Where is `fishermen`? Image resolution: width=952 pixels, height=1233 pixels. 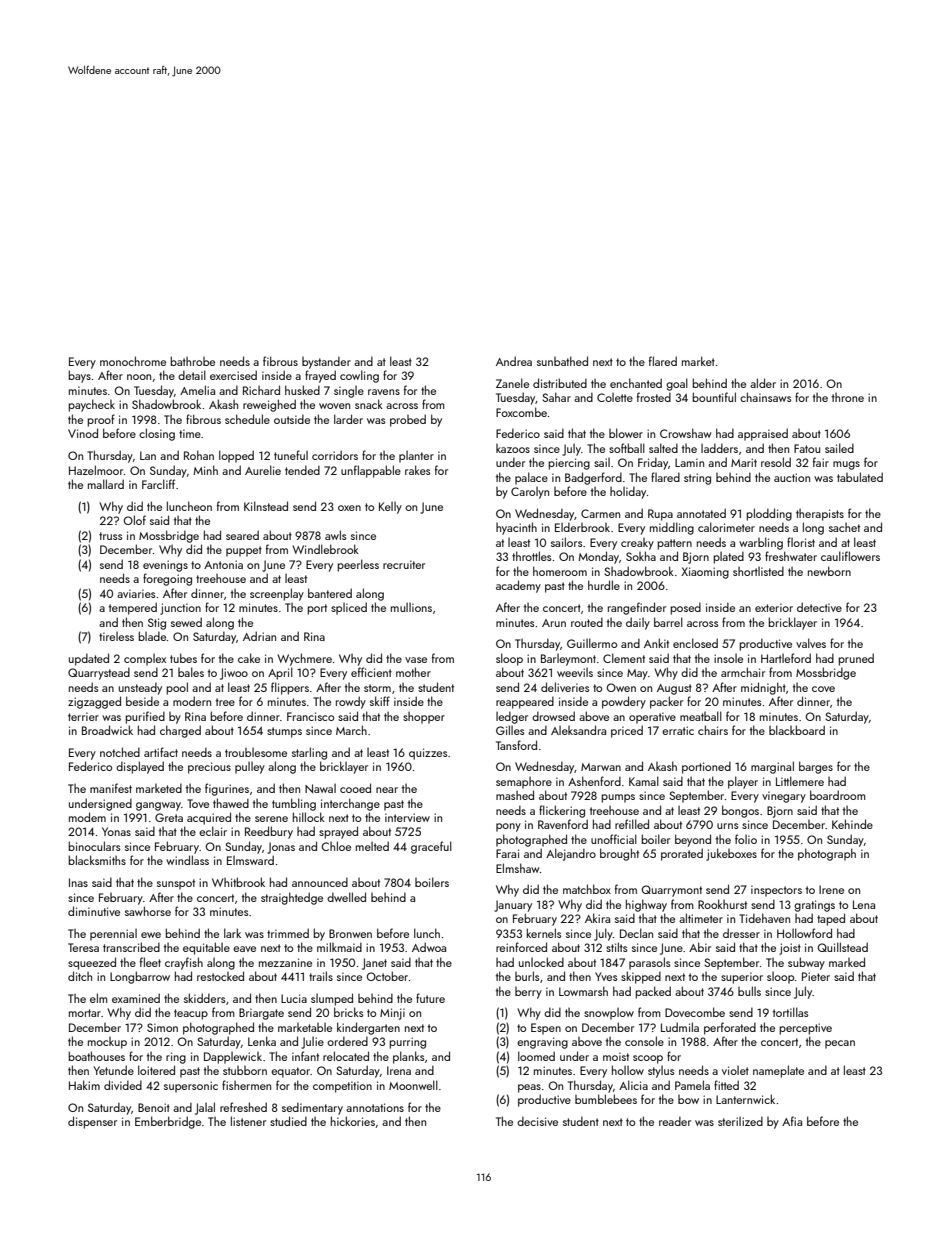 fishermen is located at coordinates (246, 1085).
